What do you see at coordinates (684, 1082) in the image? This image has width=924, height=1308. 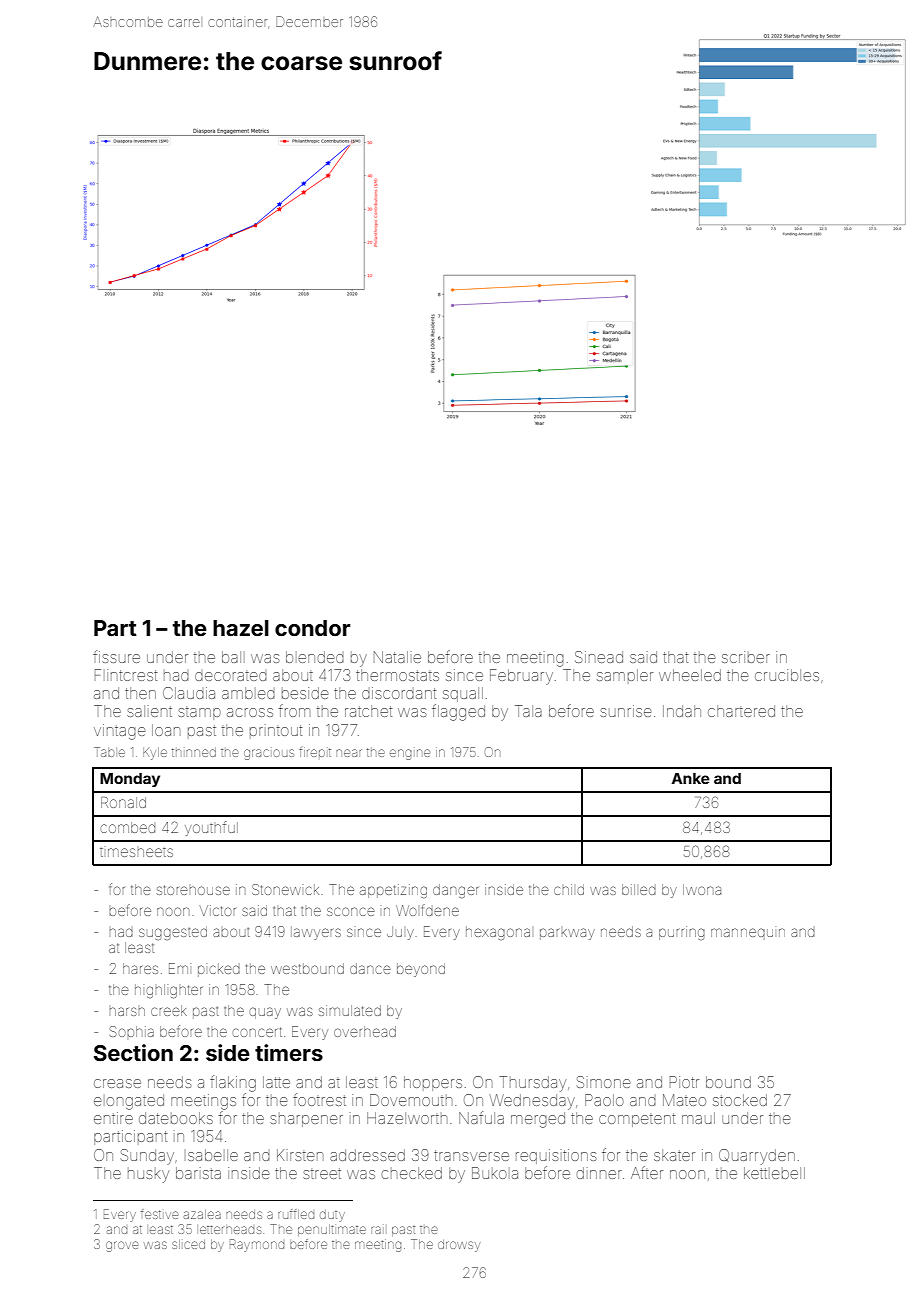 I see `Piotr` at bounding box center [684, 1082].
